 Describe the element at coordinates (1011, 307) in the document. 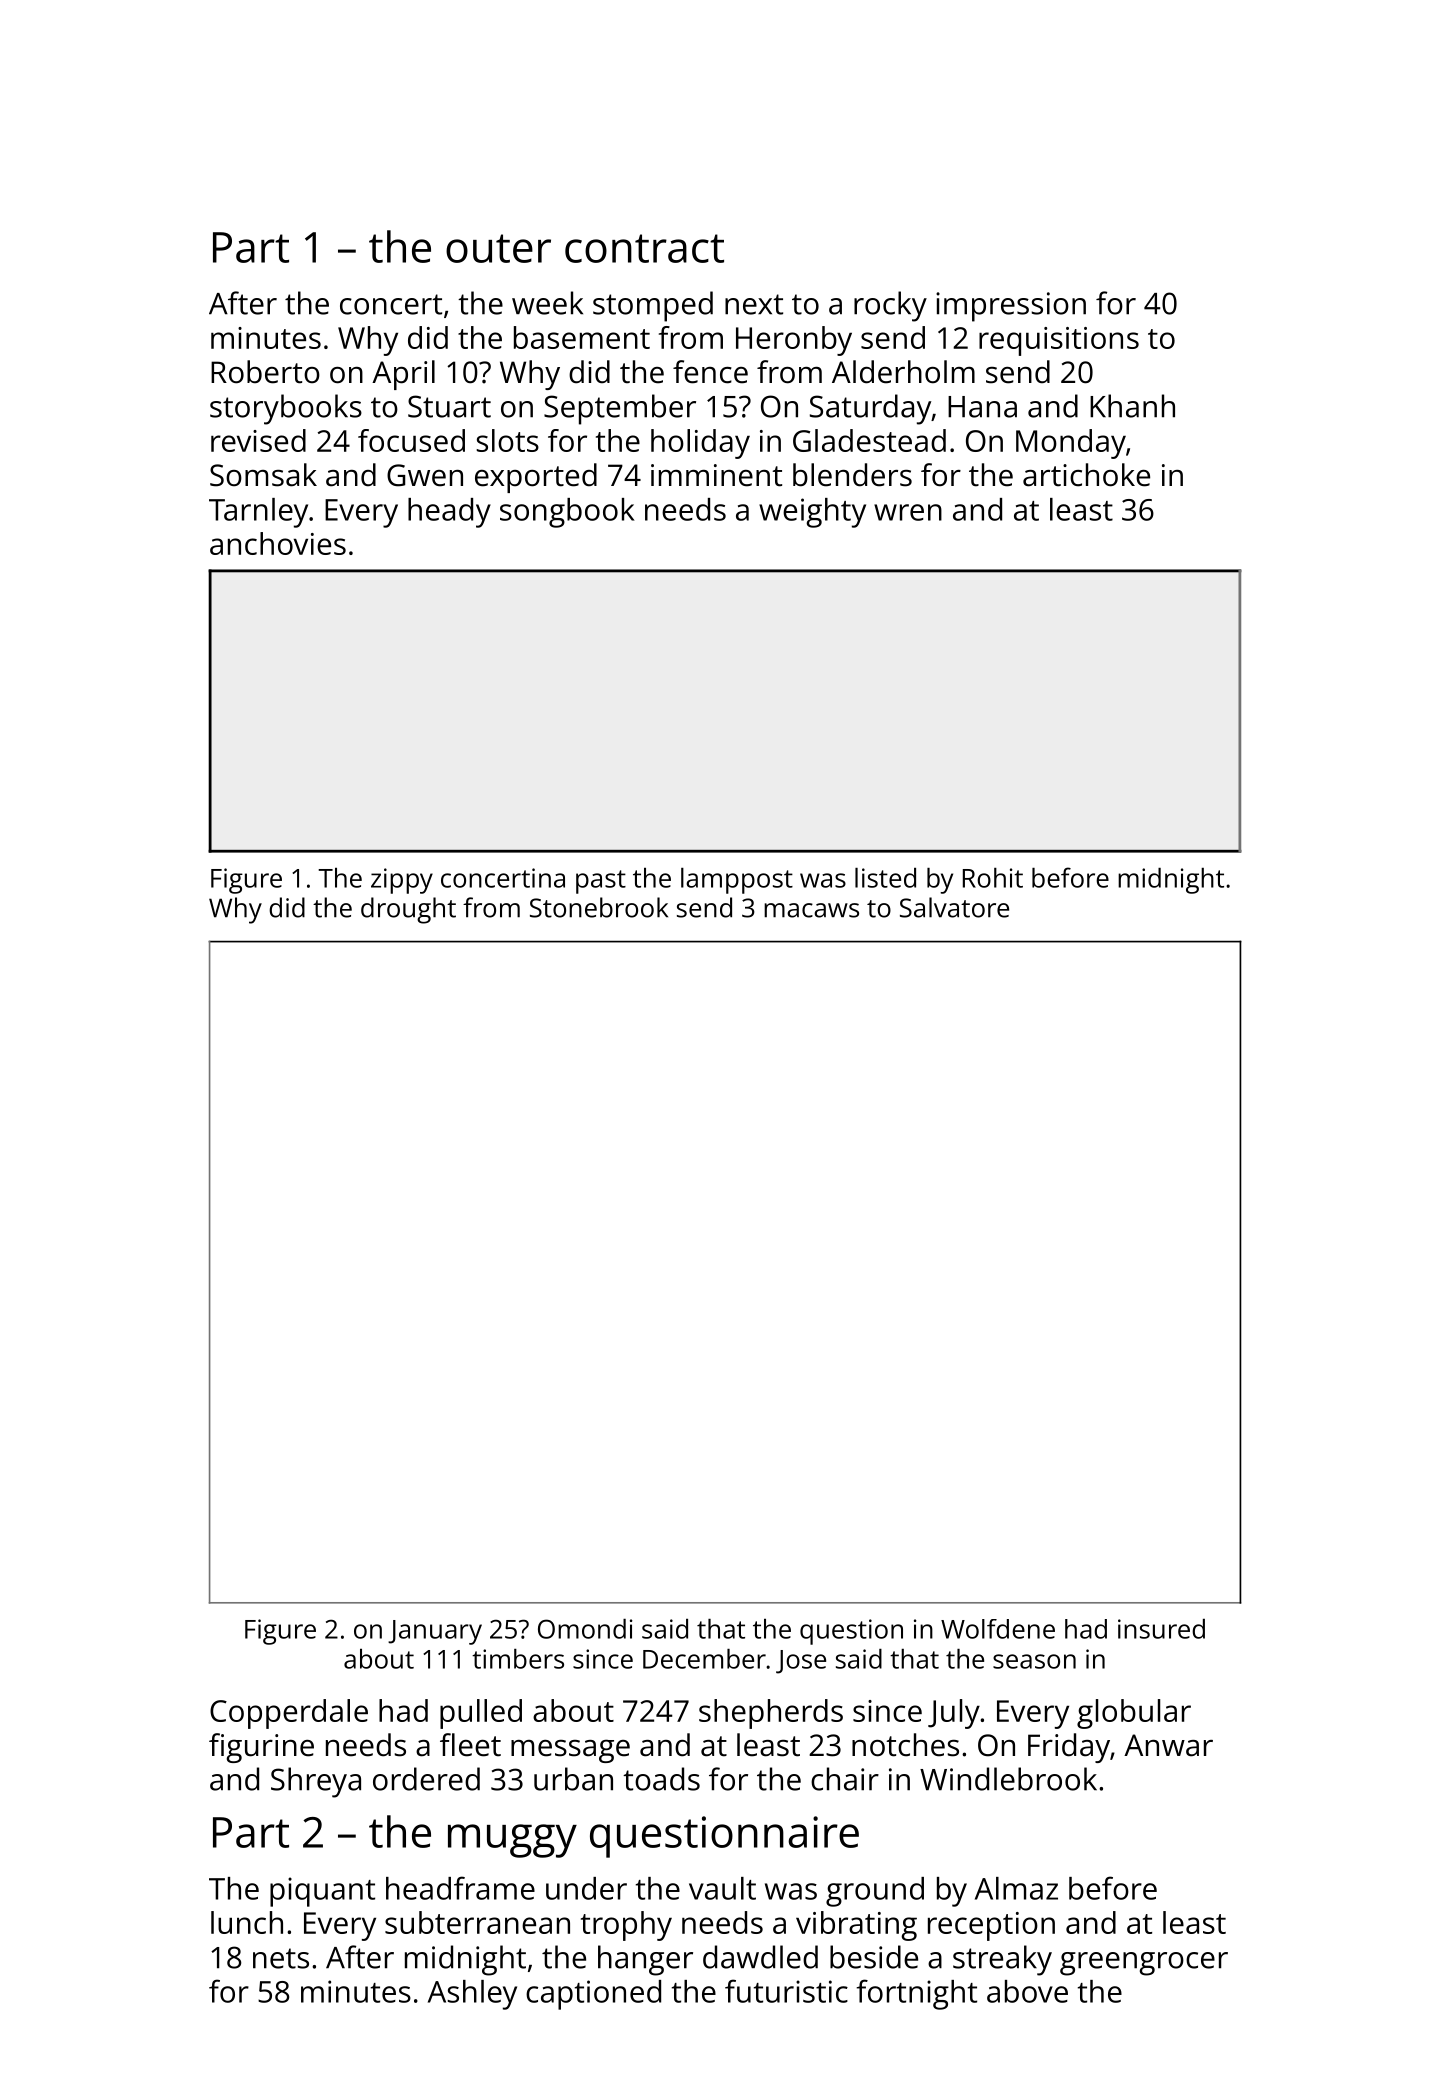

I see `impression` at that location.
